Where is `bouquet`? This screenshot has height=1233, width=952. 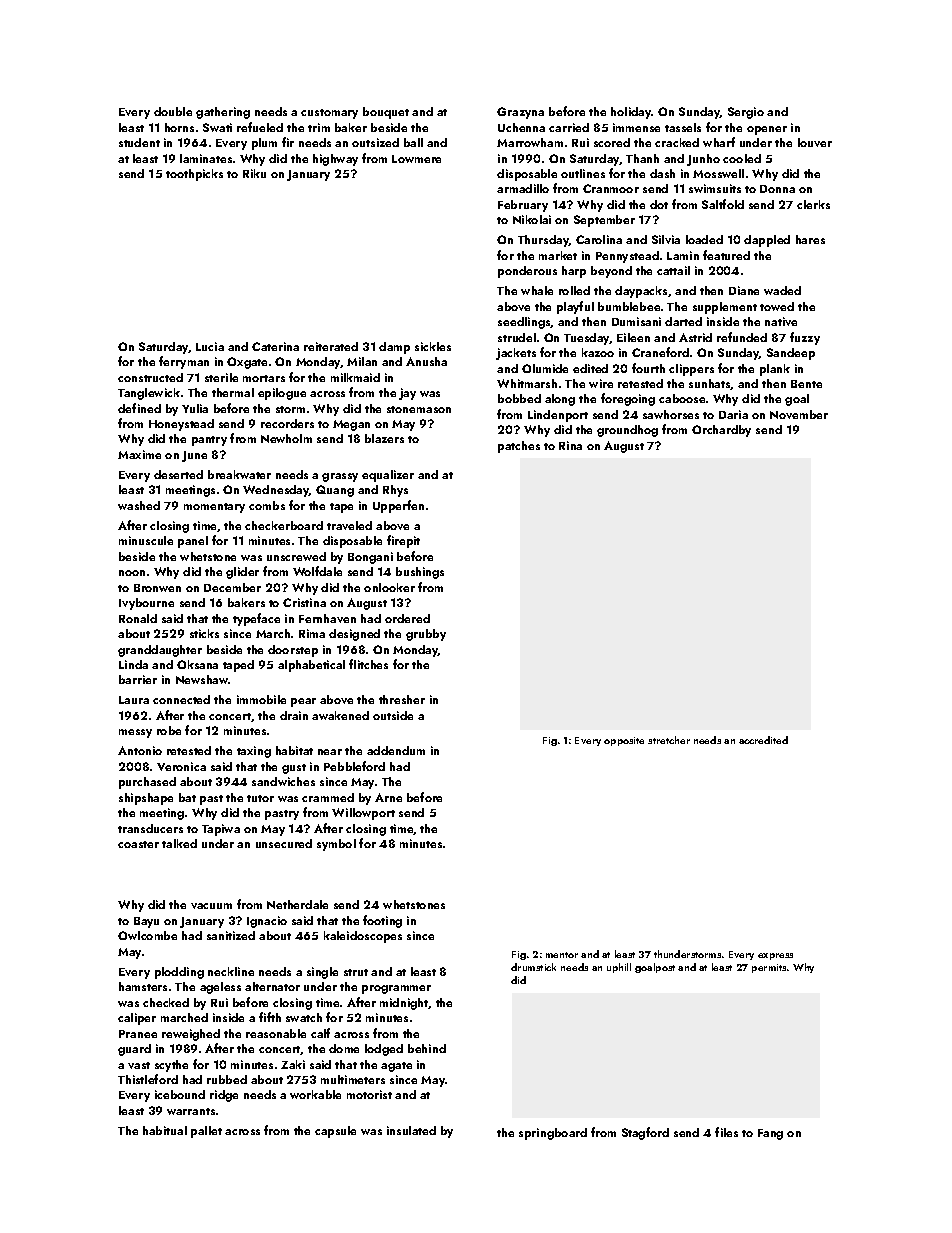
bouquet is located at coordinates (386, 113).
